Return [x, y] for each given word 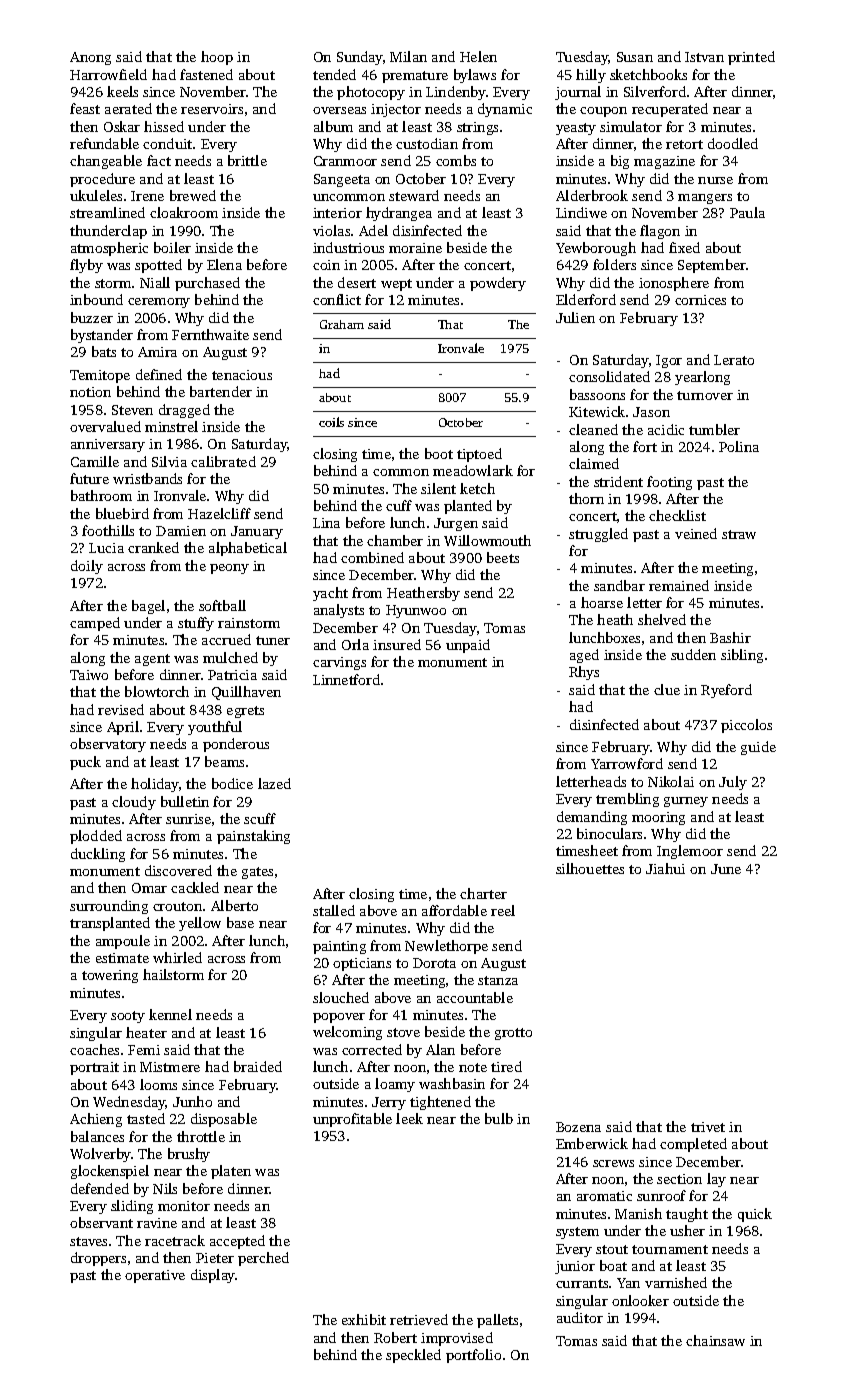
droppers [98, 1259]
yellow [200, 924]
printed [751, 58]
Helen [478, 56]
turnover [705, 395]
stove [403, 1032]
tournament [670, 1249]
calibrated [223, 461]
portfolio [473, 1356]
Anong [90, 58]
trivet [708, 1127]
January [257, 532]
